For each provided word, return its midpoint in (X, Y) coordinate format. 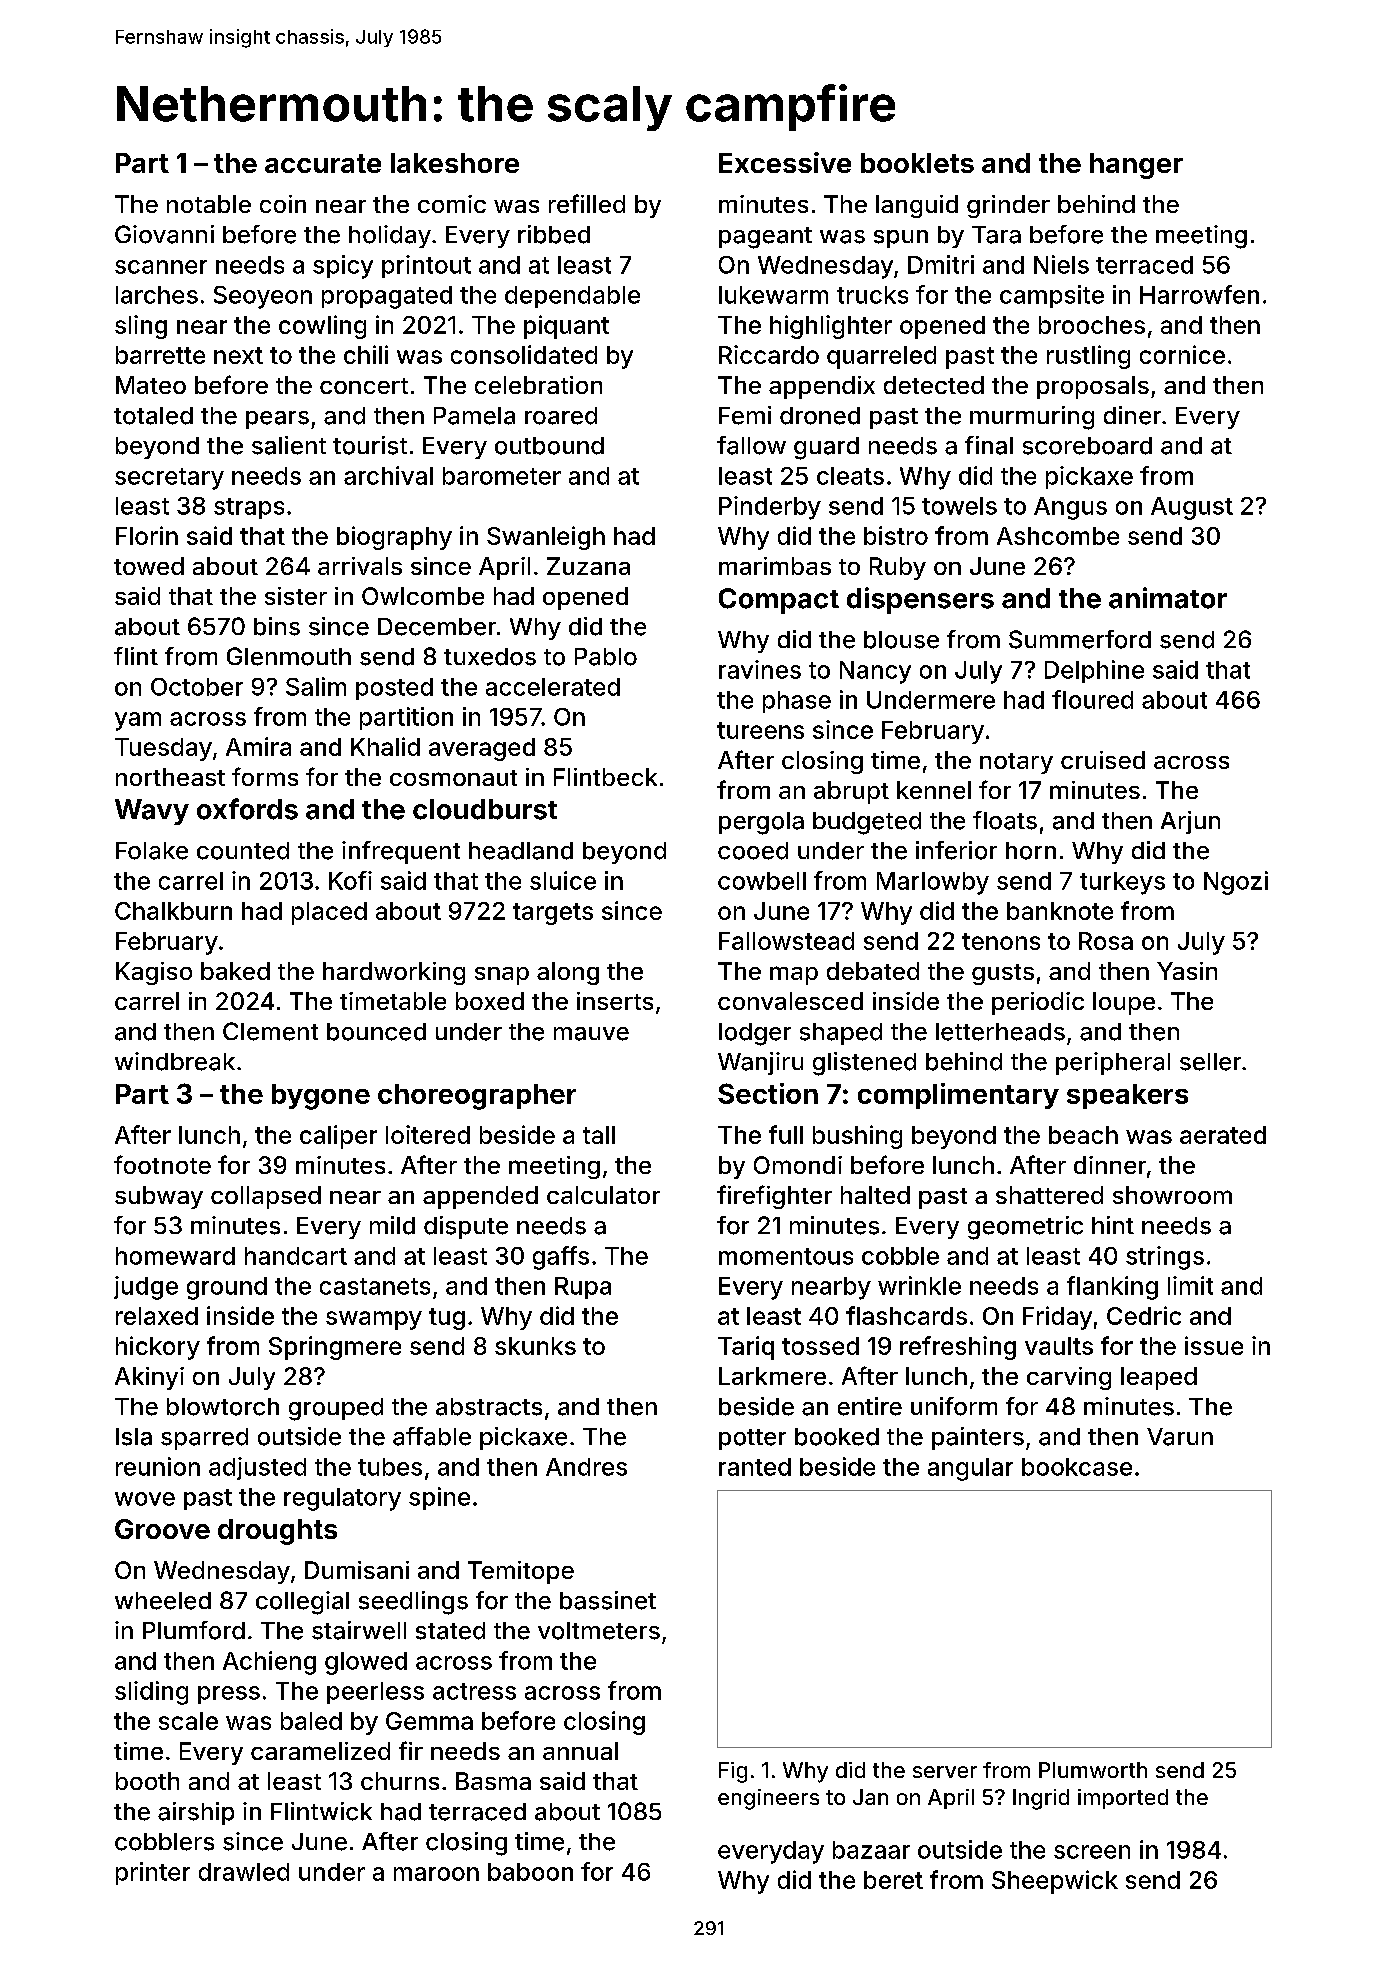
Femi (745, 415)
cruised (1103, 760)
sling (141, 327)
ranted (755, 1467)
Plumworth (1093, 1770)
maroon (436, 1874)
